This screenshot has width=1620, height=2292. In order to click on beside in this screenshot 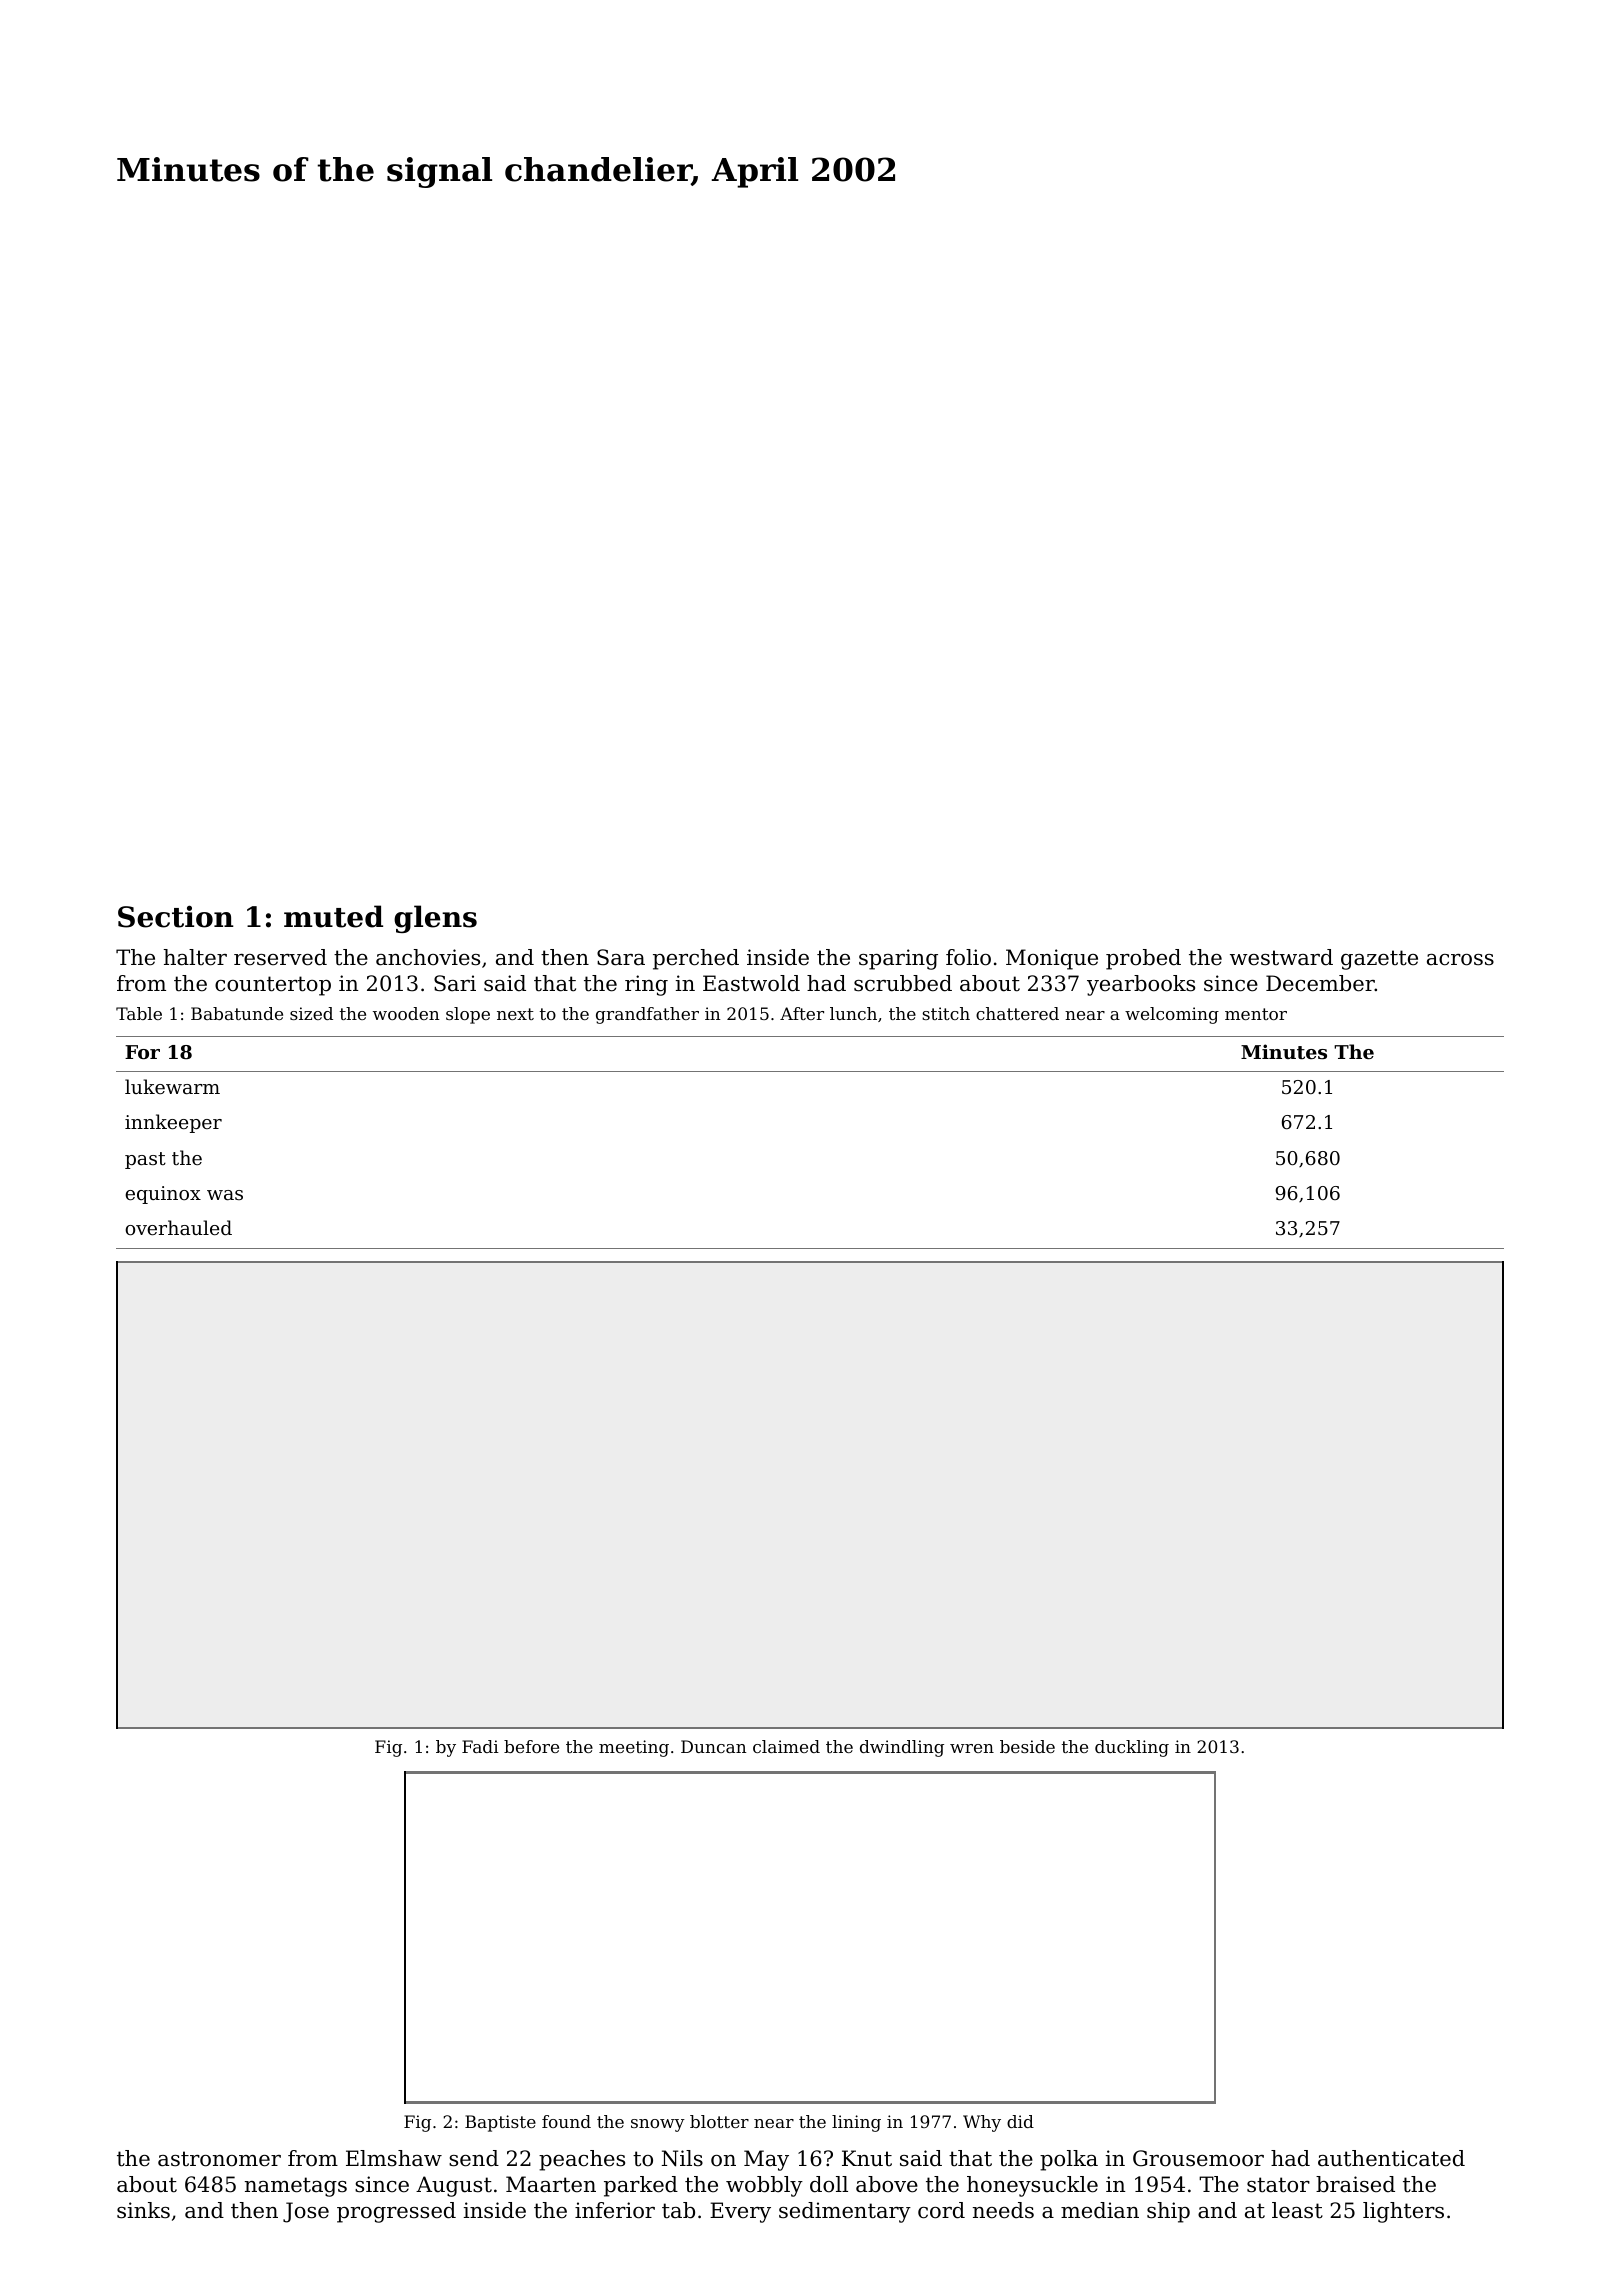, I will do `click(1027, 1746)`.
